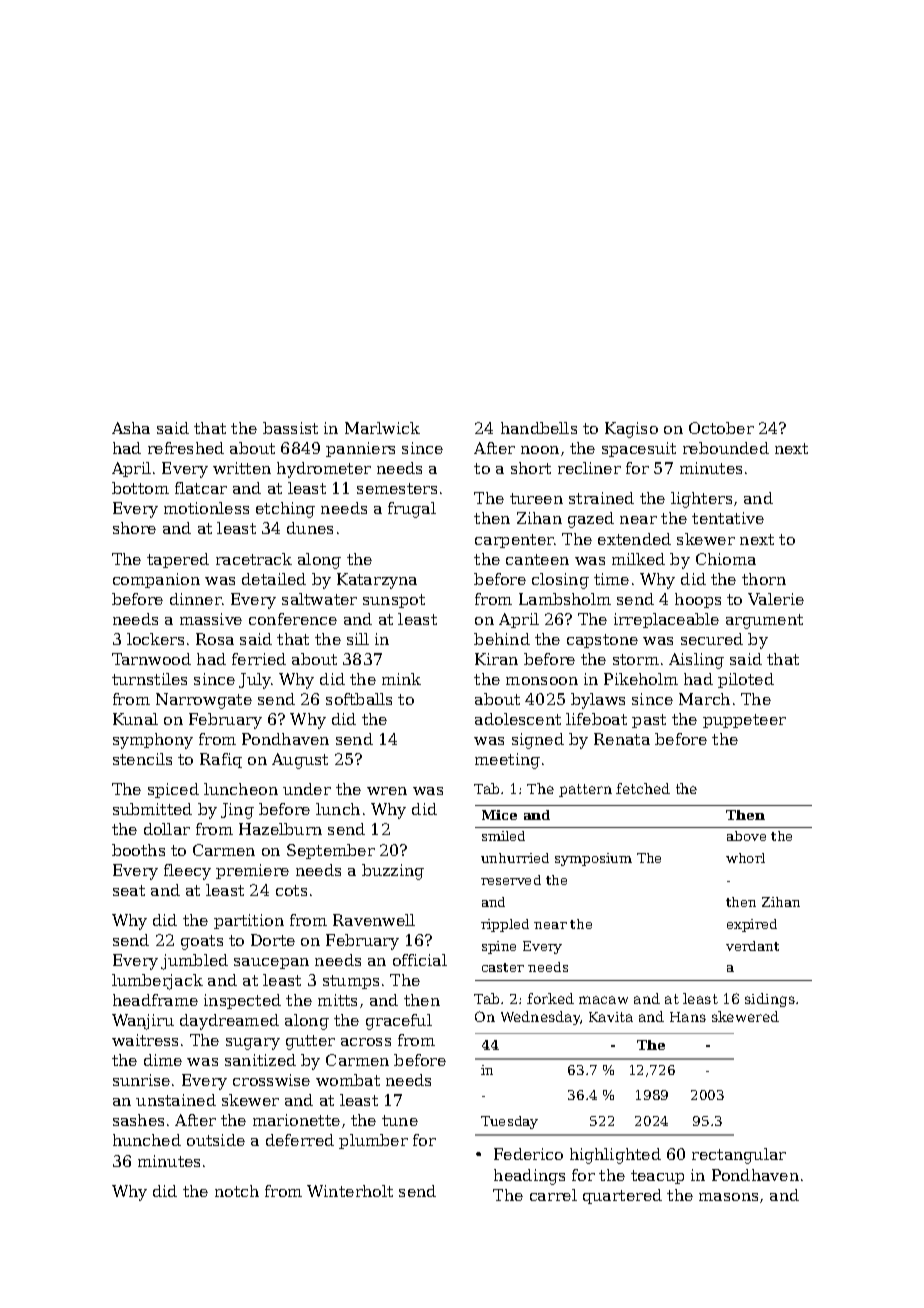  What do you see at coordinates (141, 1080) in the image?
I see `sunrise` at bounding box center [141, 1080].
